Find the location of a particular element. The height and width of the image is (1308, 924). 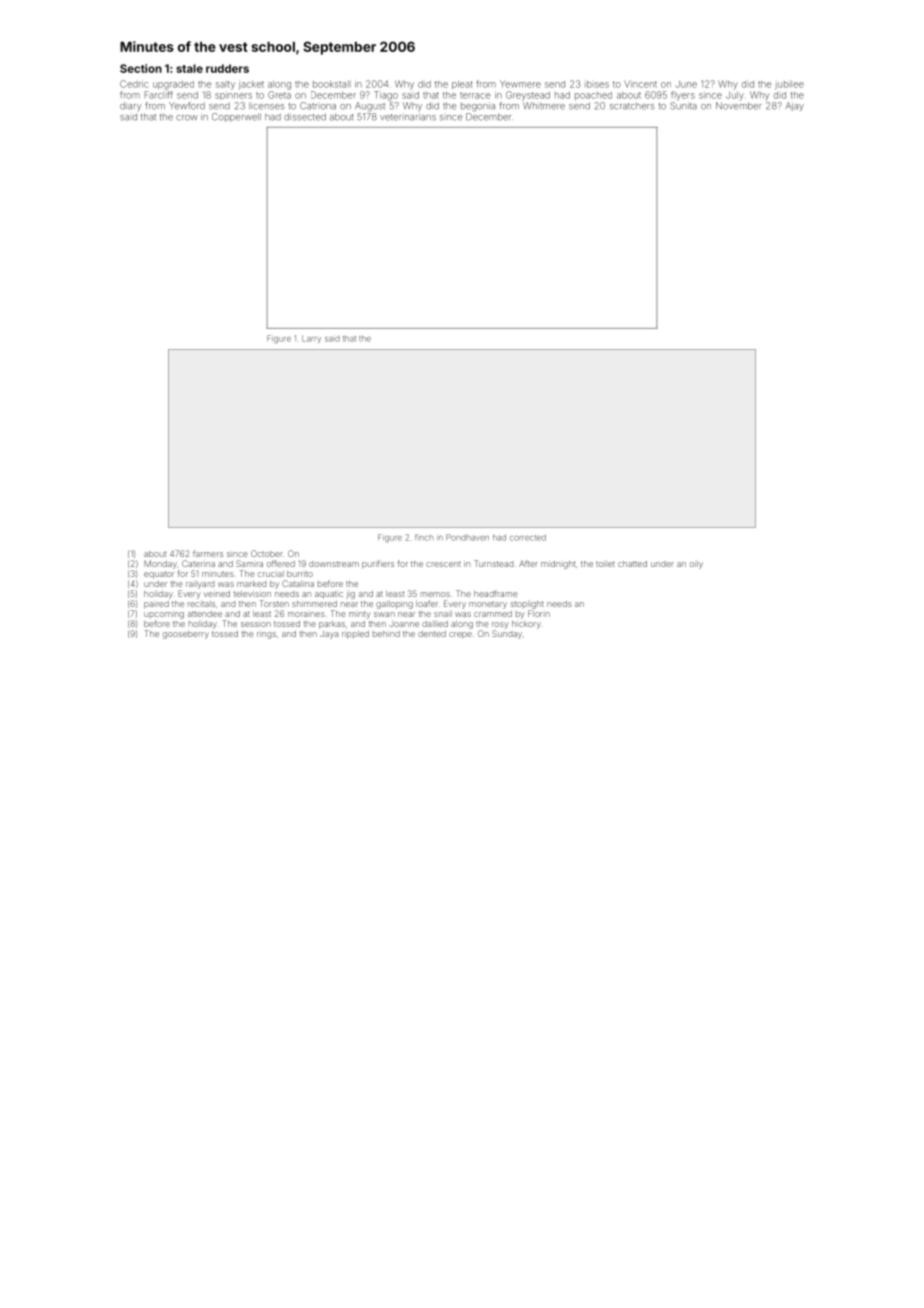

headframe is located at coordinates (496, 593).
